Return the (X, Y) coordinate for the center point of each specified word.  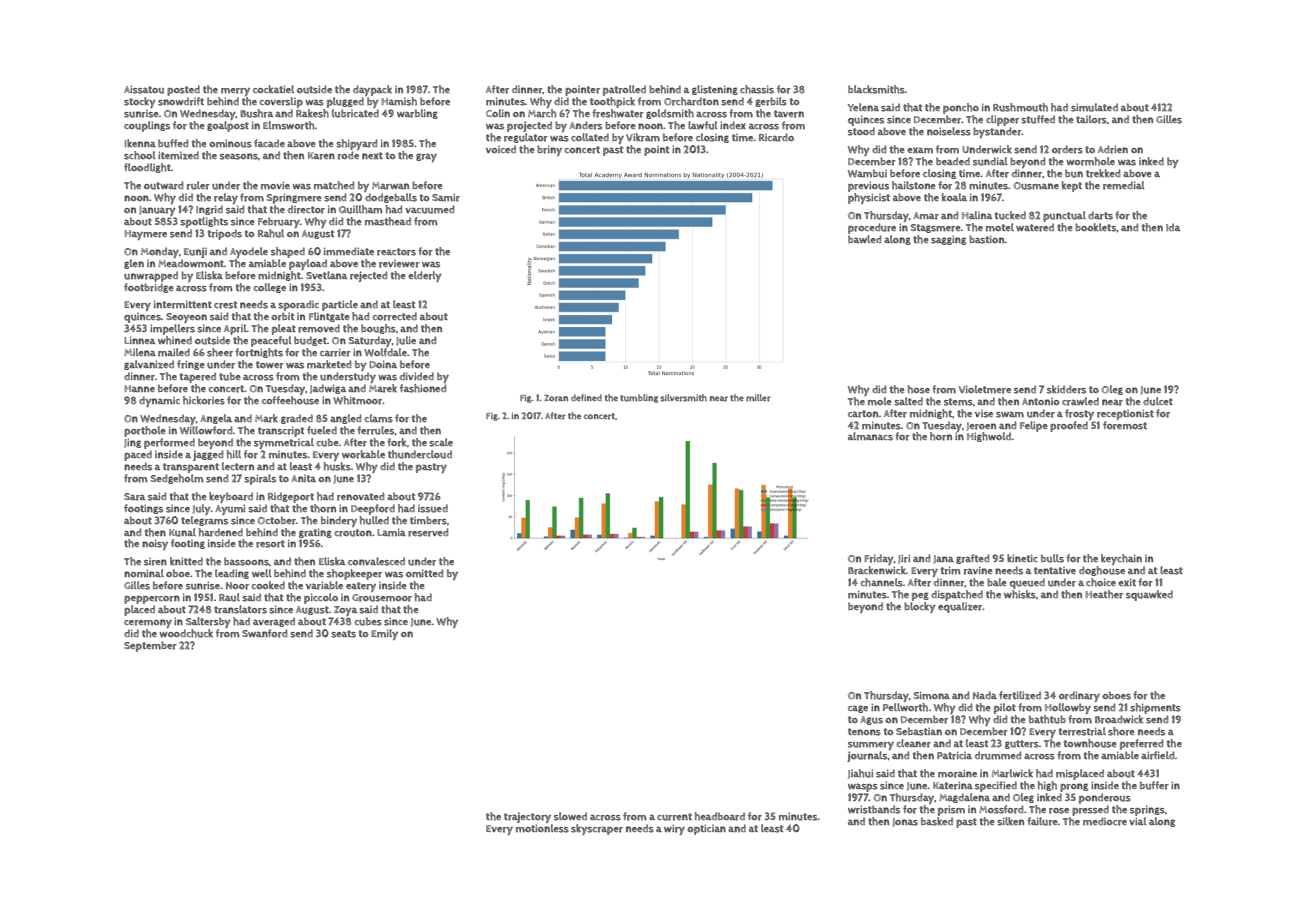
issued (433, 508)
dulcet (1158, 401)
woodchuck (186, 633)
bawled (864, 239)
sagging (948, 240)
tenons (864, 732)
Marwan (390, 186)
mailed (174, 352)
